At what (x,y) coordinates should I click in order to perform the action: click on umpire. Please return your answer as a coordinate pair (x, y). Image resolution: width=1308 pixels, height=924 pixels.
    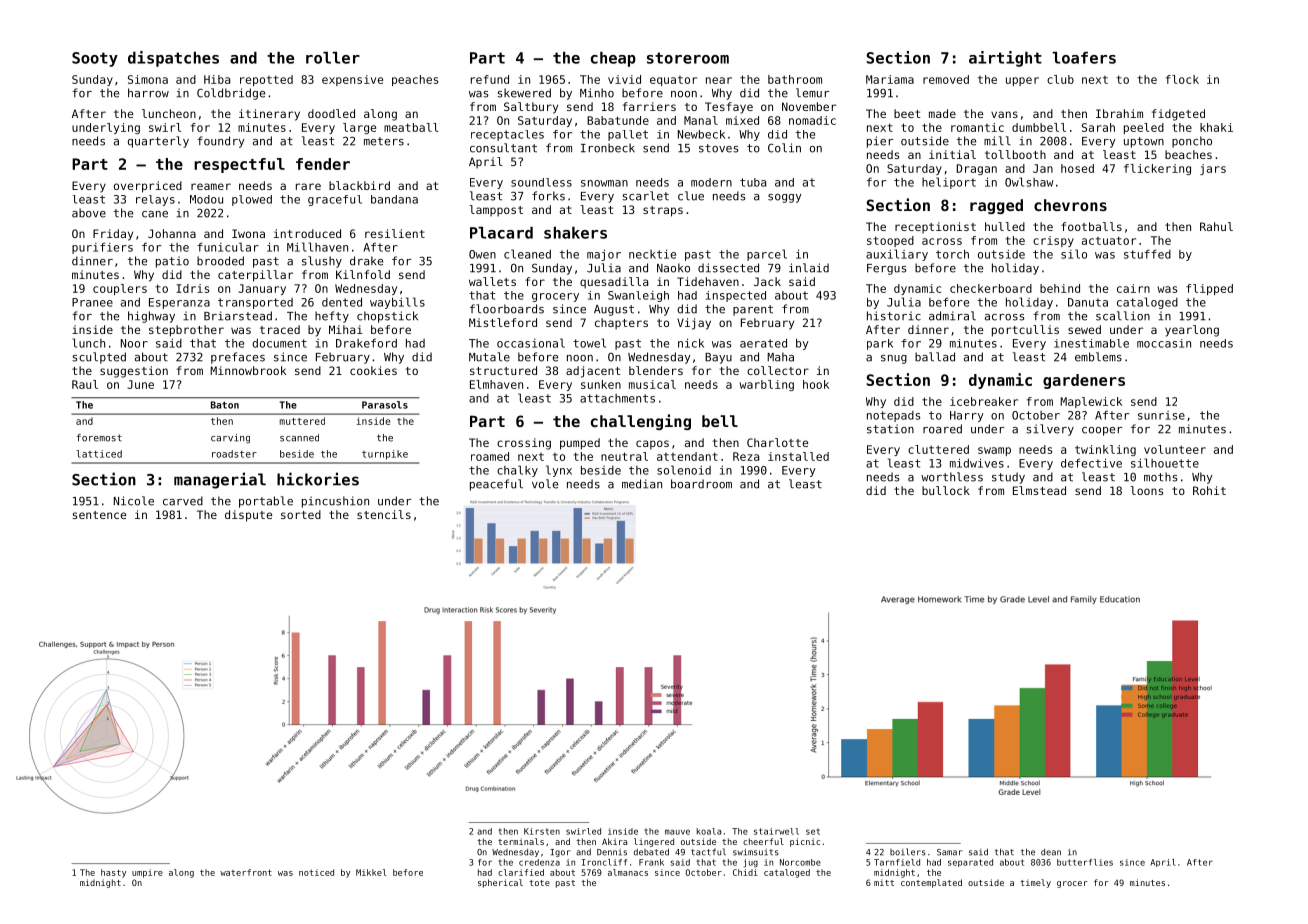
    Looking at the image, I should click on (147, 873).
